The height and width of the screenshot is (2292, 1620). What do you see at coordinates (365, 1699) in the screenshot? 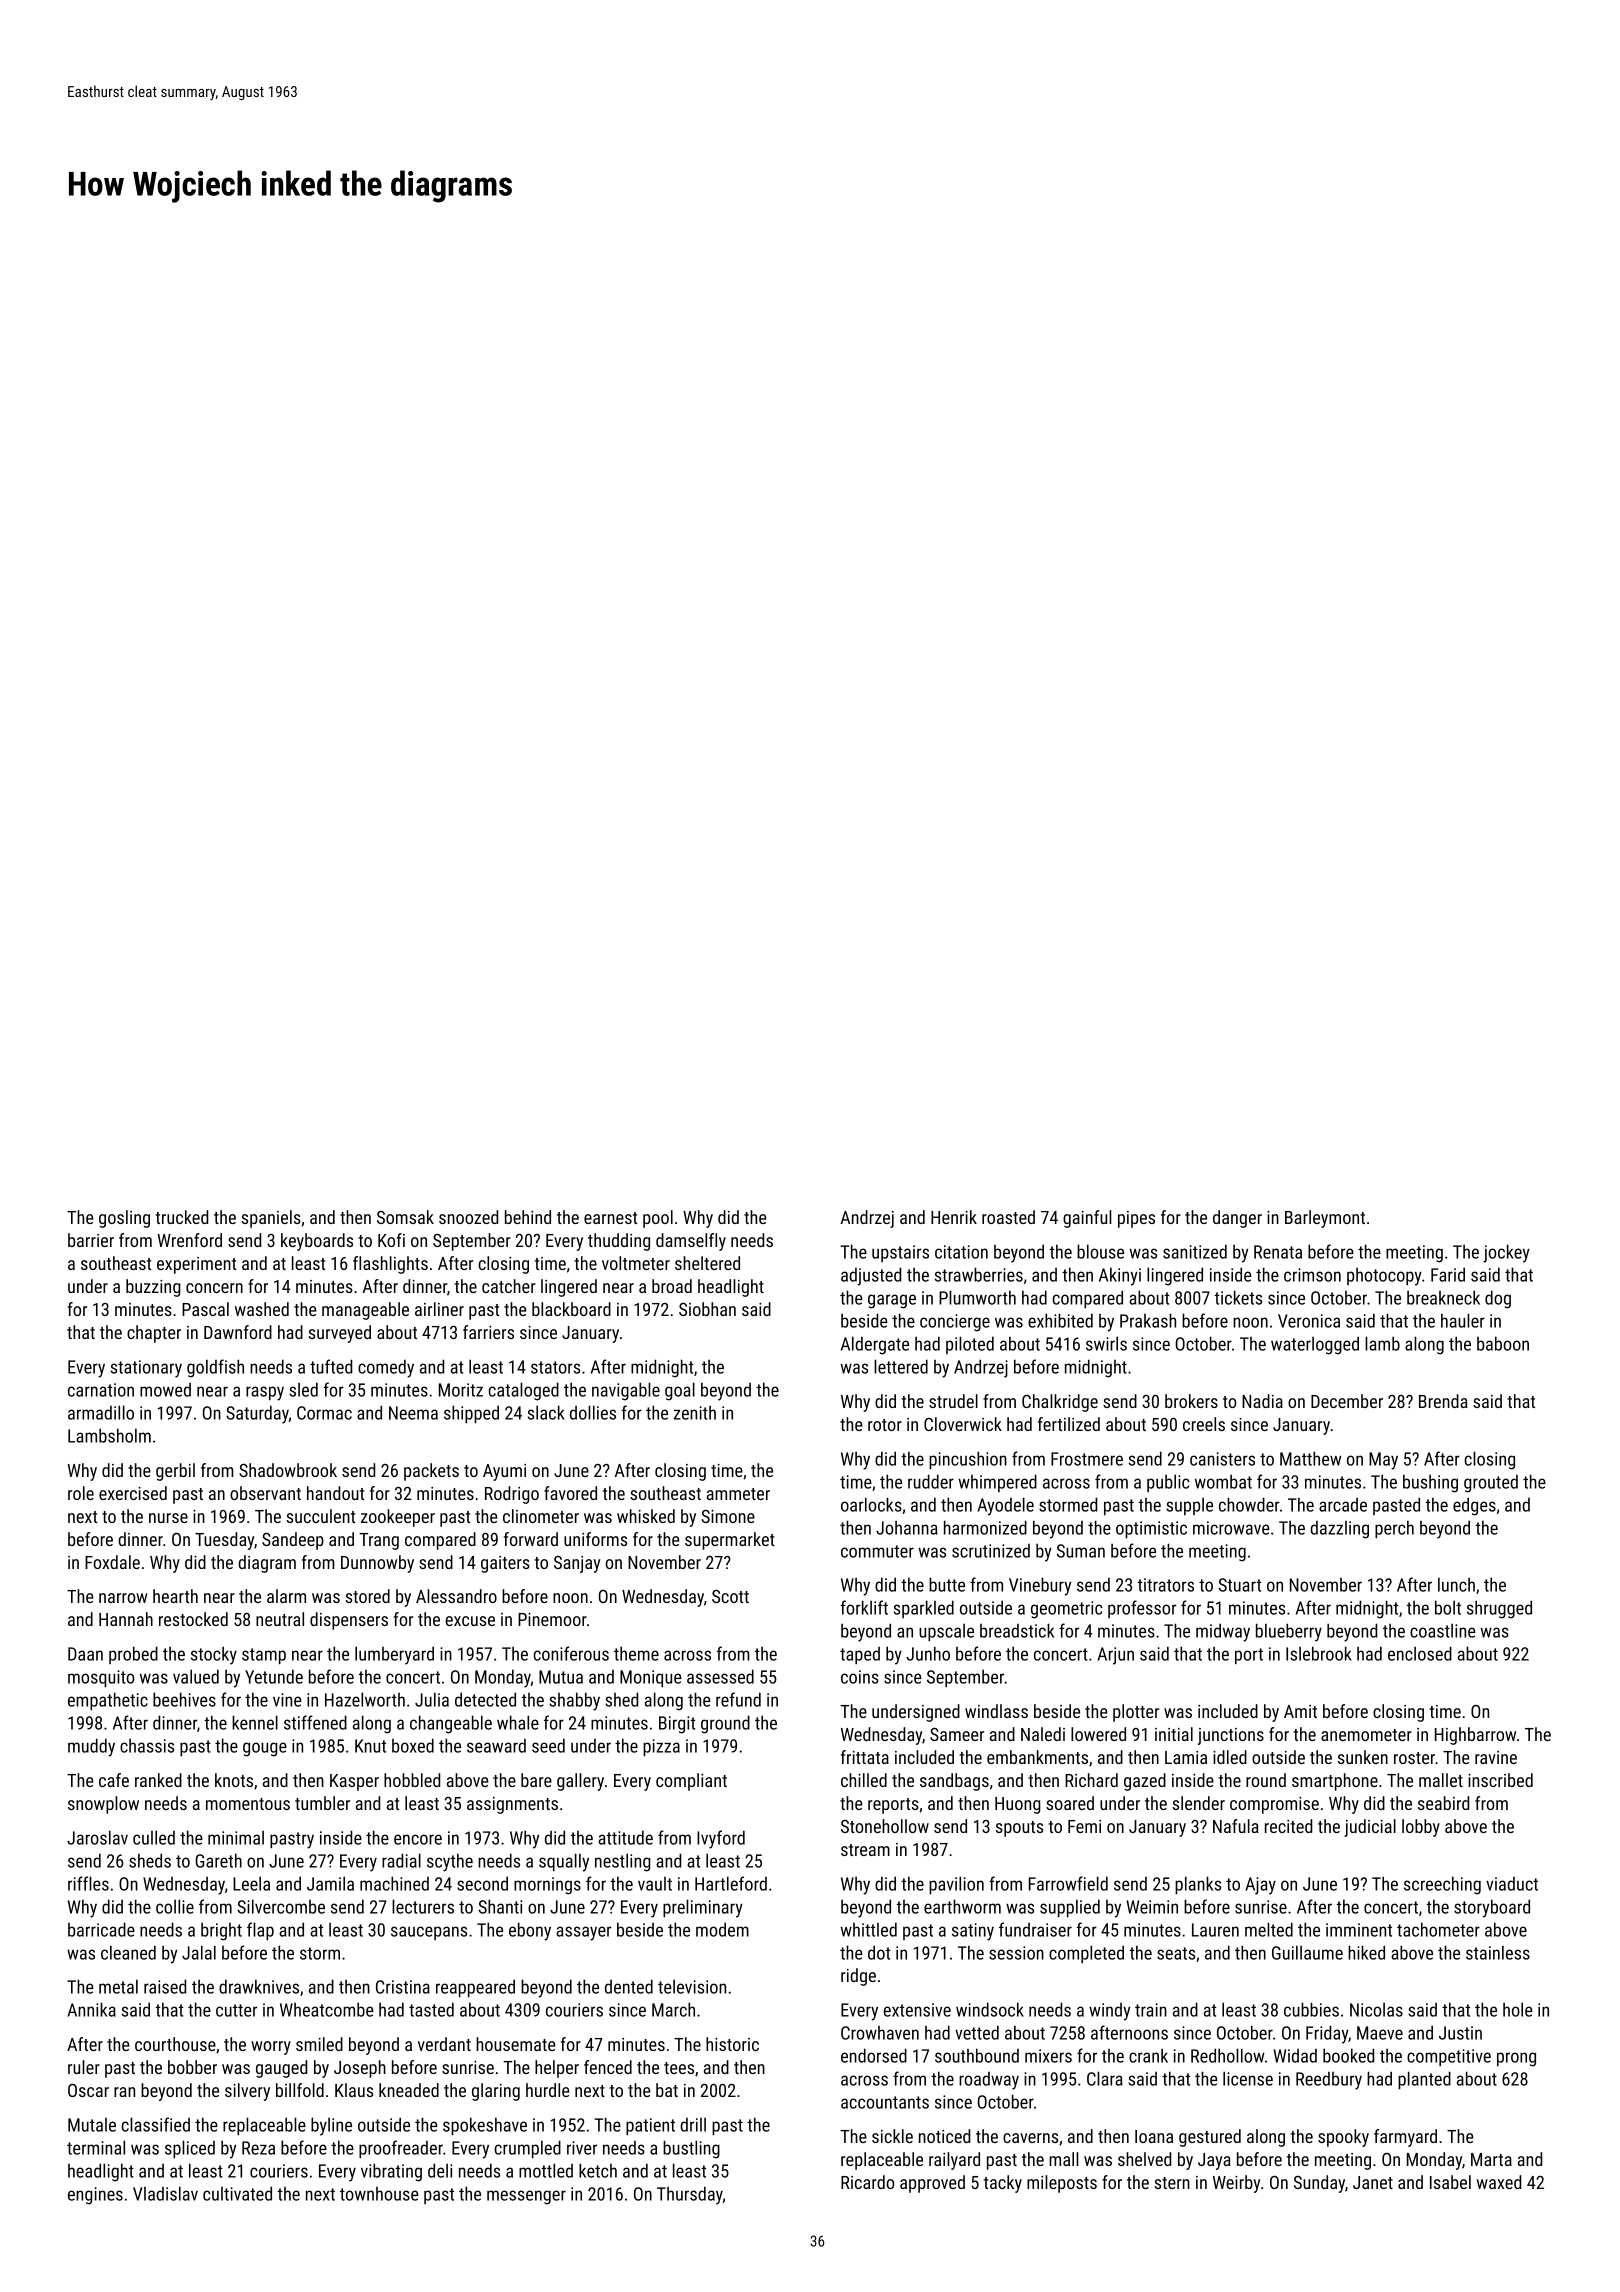
I see `Hazelworth` at bounding box center [365, 1699].
